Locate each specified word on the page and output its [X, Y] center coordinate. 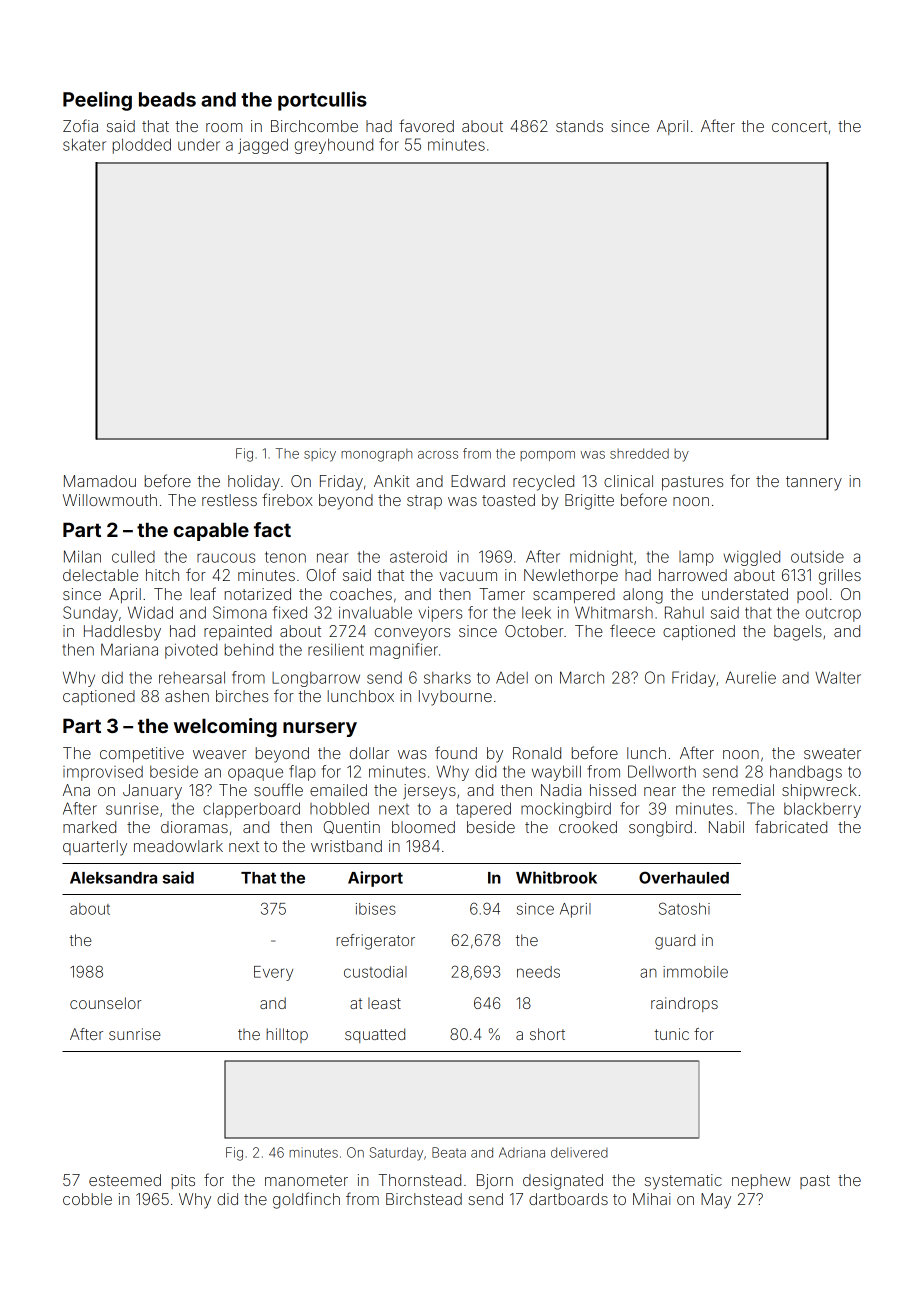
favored [426, 125]
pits [183, 1181]
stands [579, 126]
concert [799, 126]
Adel [512, 678]
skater [84, 145]
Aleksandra [113, 878]
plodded [142, 146]
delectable [100, 575]
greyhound [334, 146]
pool [812, 595]
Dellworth [662, 771]
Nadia [561, 790]
